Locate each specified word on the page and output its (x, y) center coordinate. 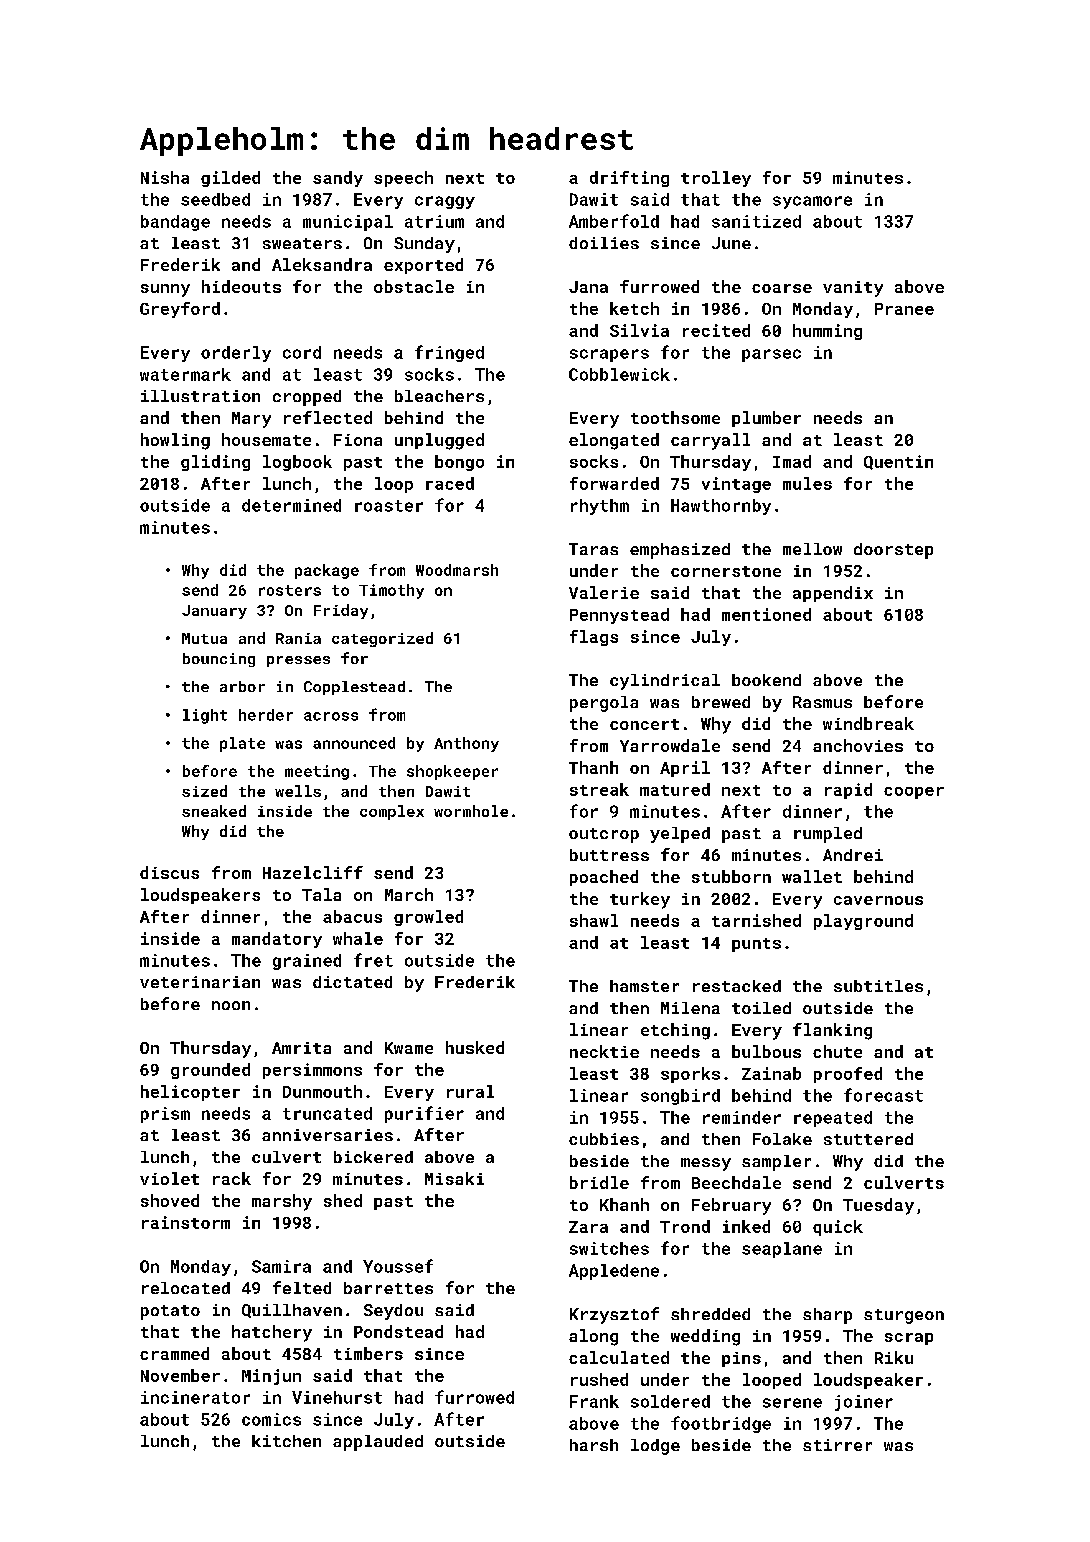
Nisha (165, 177)
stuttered (868, 1139)
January (214, 612)
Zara (588, 1227)
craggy (445, 202)
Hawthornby (721, 507)
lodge (655, 1447)
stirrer (837, 1445)
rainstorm (186, 1222)
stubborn (731, 876)
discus (169, 872)
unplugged (439, 441)
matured (675, 789)
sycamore (812, 202)
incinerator (195, 1397)
